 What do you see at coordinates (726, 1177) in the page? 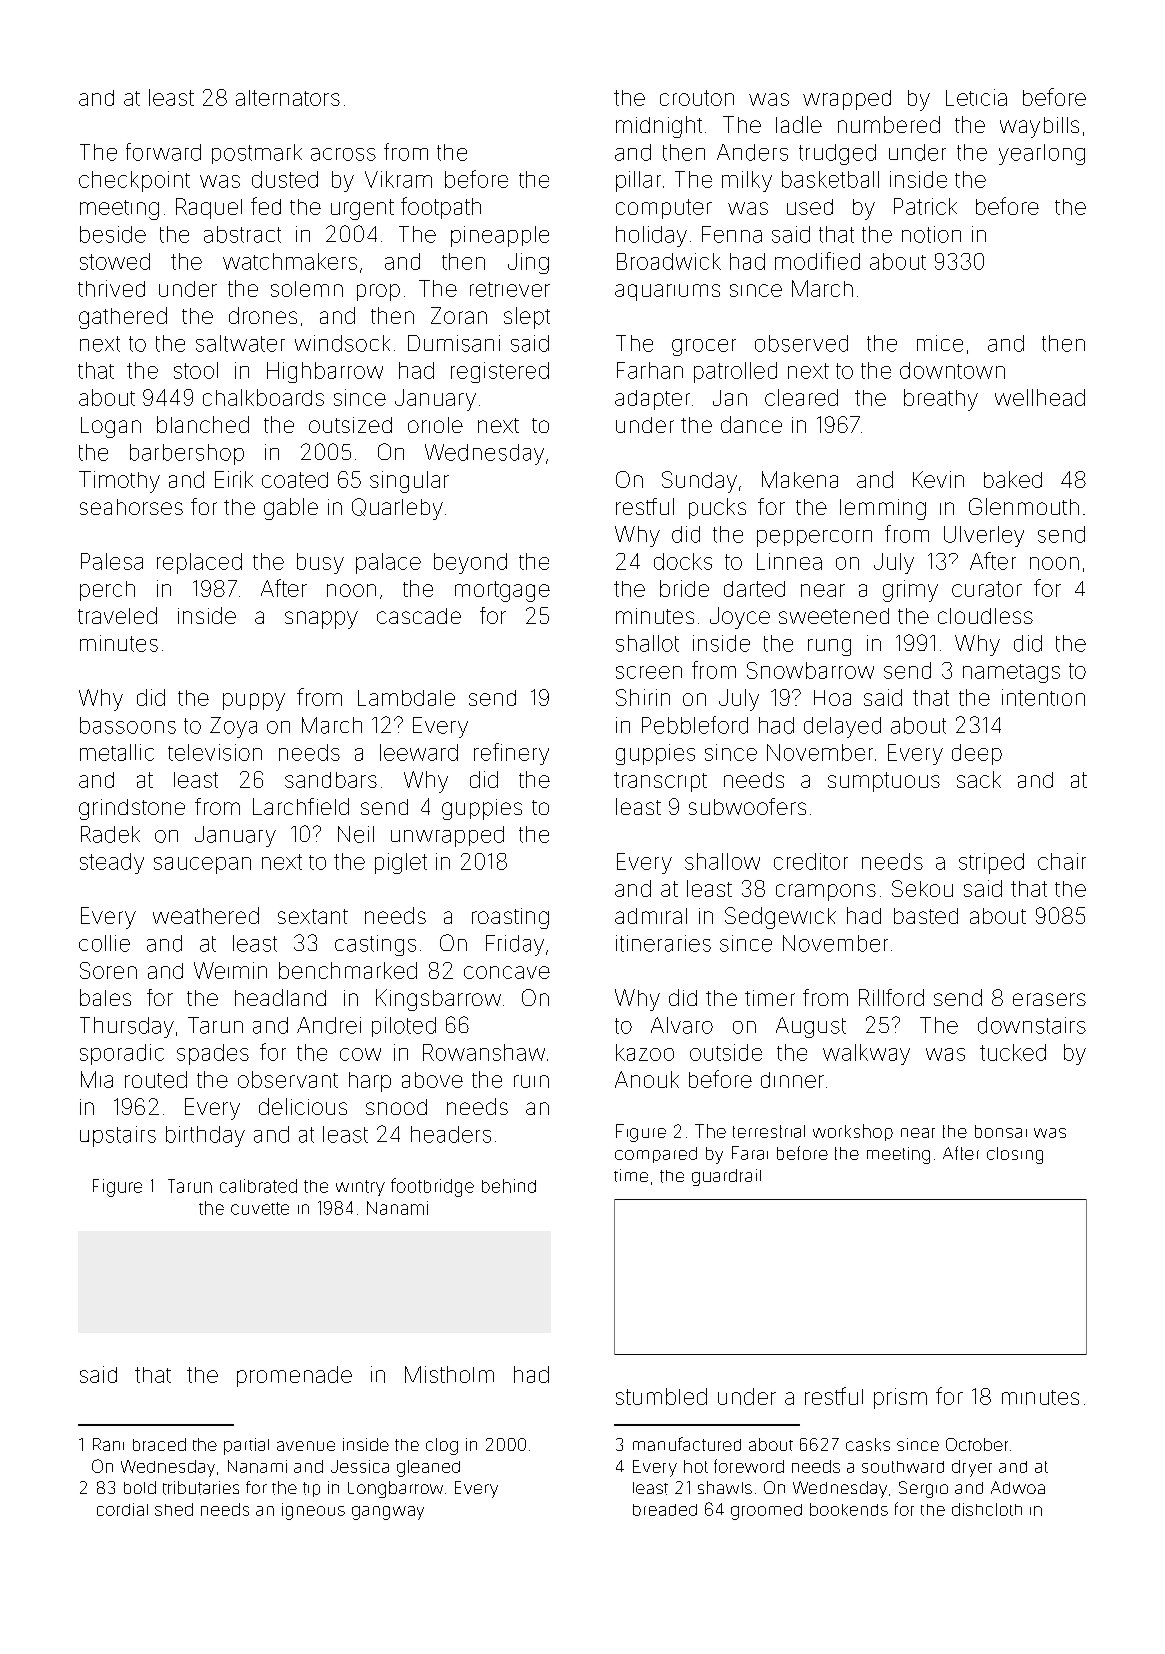
I see `guardrail` at bounding box center [726, 1177].
